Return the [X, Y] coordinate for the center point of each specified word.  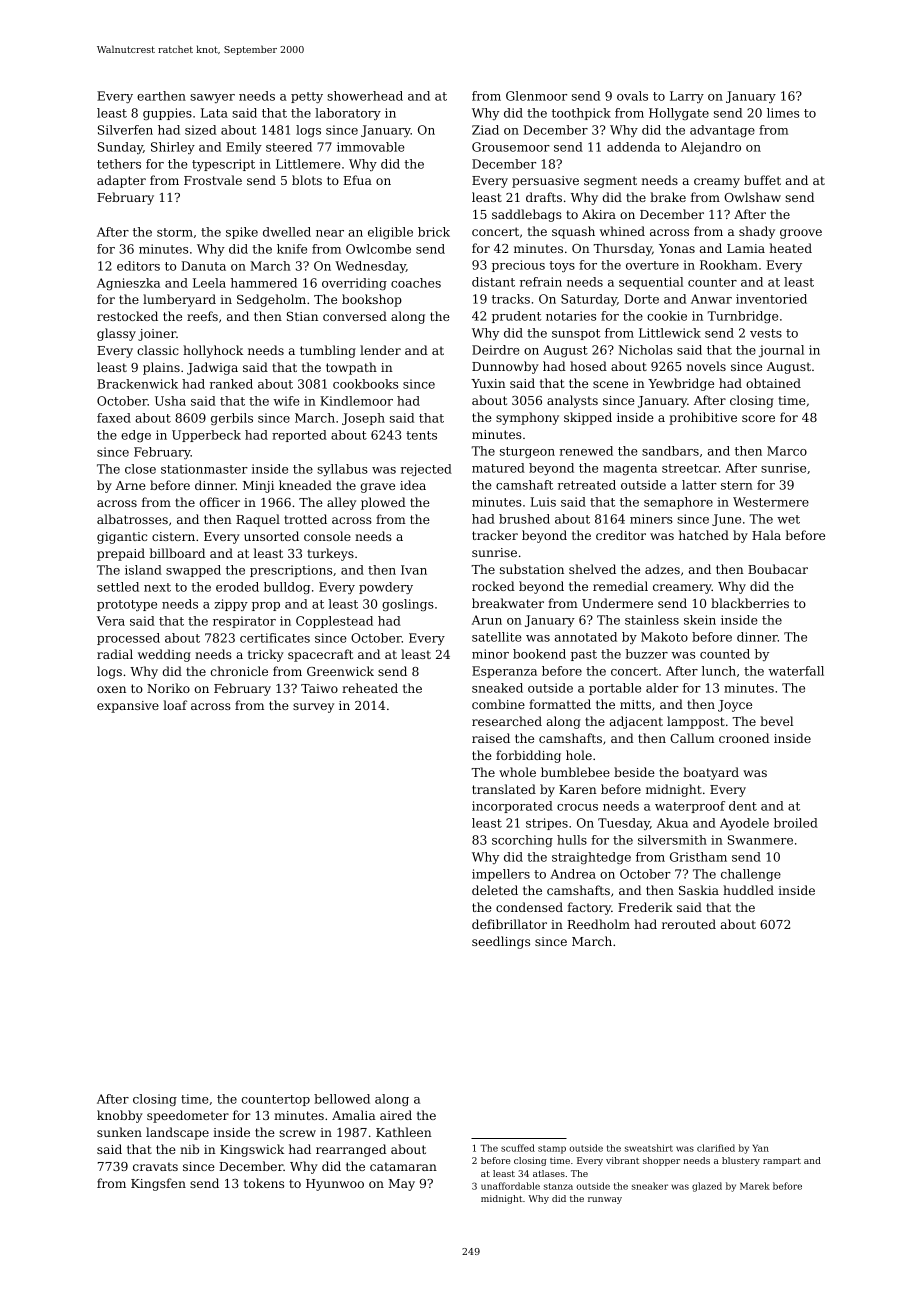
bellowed [342, 1099]
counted [725, 654]
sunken [119, 1132]
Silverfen [125, 130]
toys [562, 266]
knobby [120, 1116]
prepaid [121, 554]
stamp [552, 1149]
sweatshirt [649, 1148]
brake [668, 197]
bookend [539, 654]
